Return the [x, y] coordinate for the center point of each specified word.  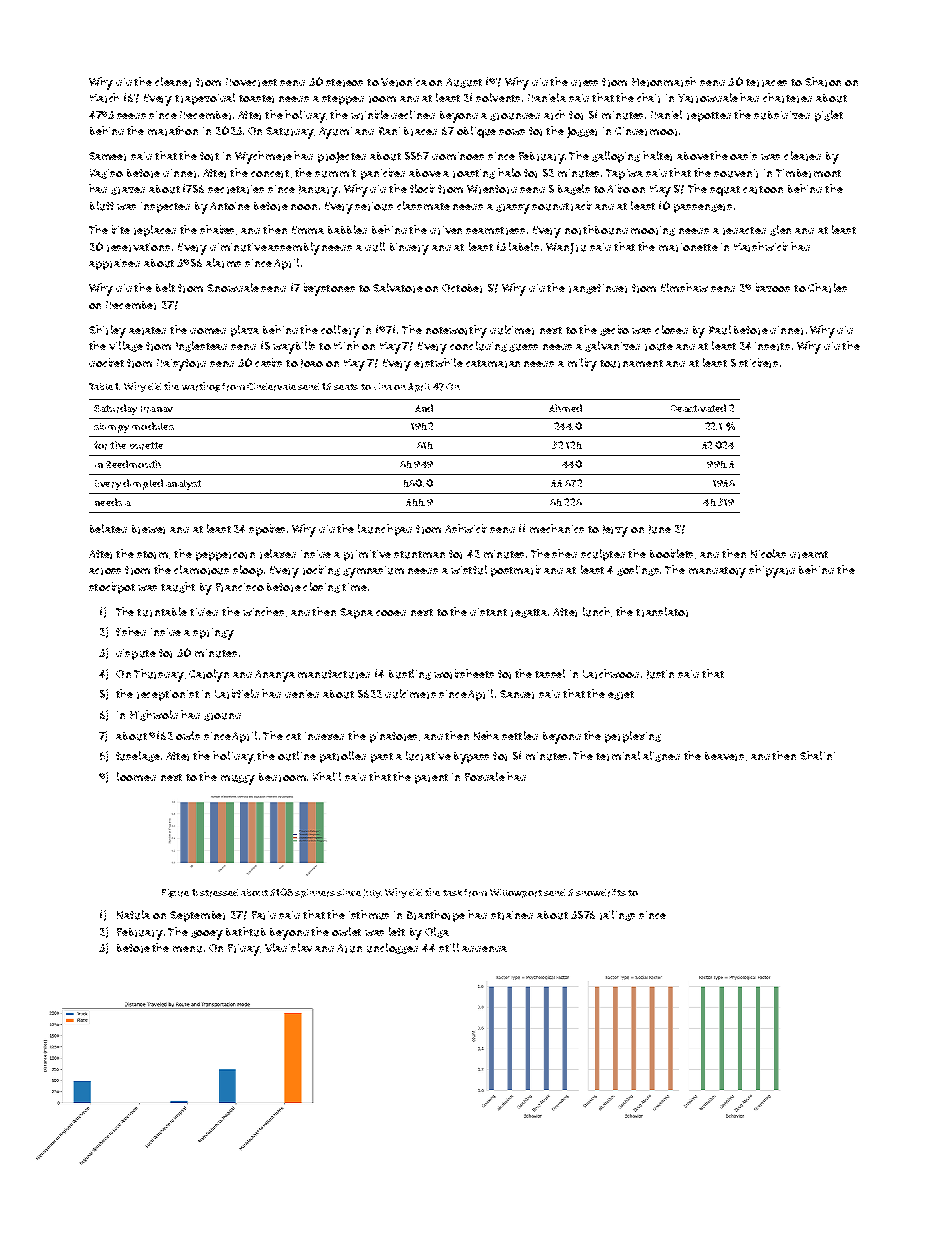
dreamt [809, 555]
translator [662, 612]
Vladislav [288, 947]
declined [413, 114]
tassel [550, 673]
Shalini [817, 755]
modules [153, 426]
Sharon [823, 82]
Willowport [516, 893]
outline [297, 756]
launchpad [385, 530]
